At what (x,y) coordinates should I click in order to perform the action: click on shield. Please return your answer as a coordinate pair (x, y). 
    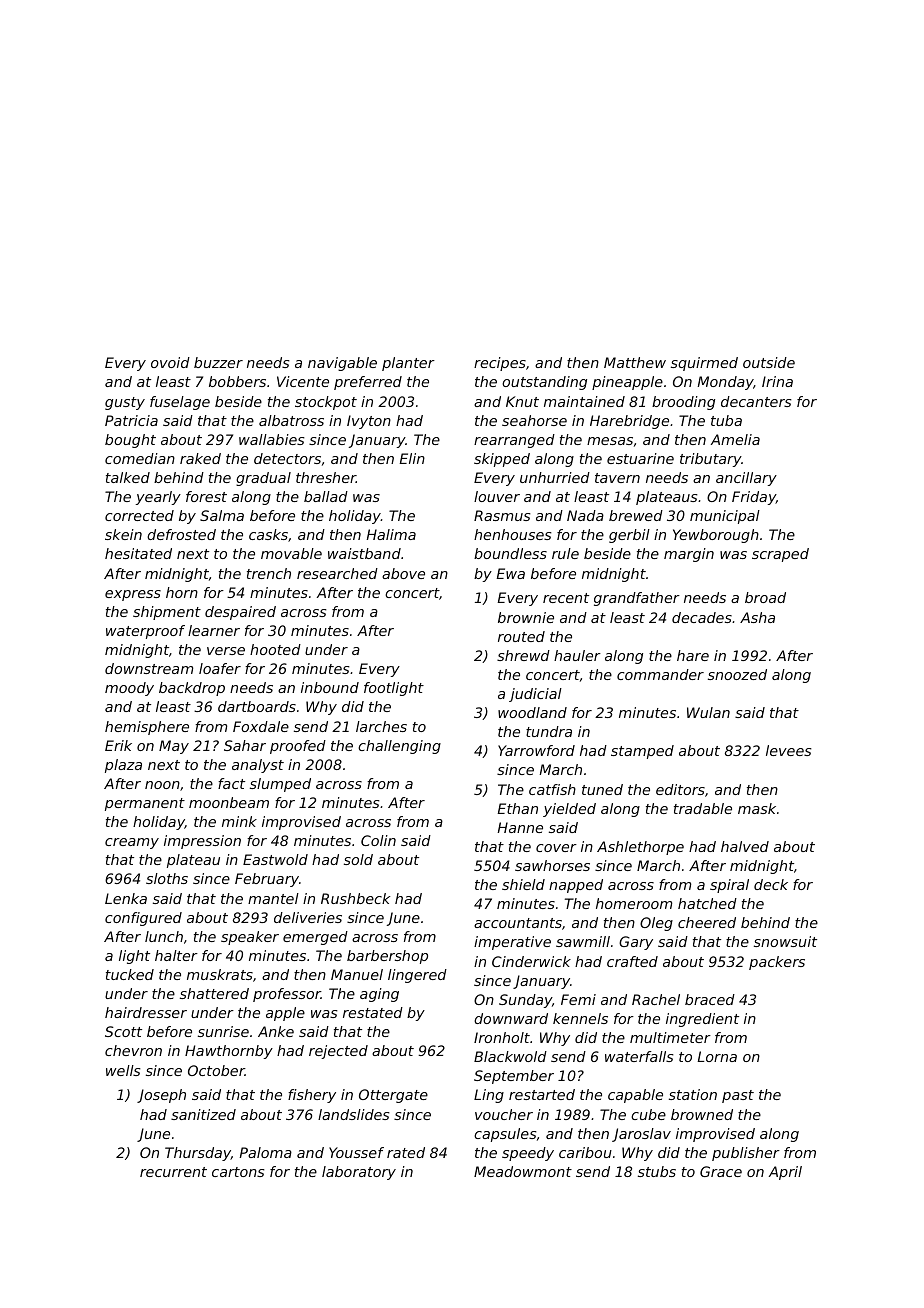
    Looking at the image, I should click on (523, 884).
